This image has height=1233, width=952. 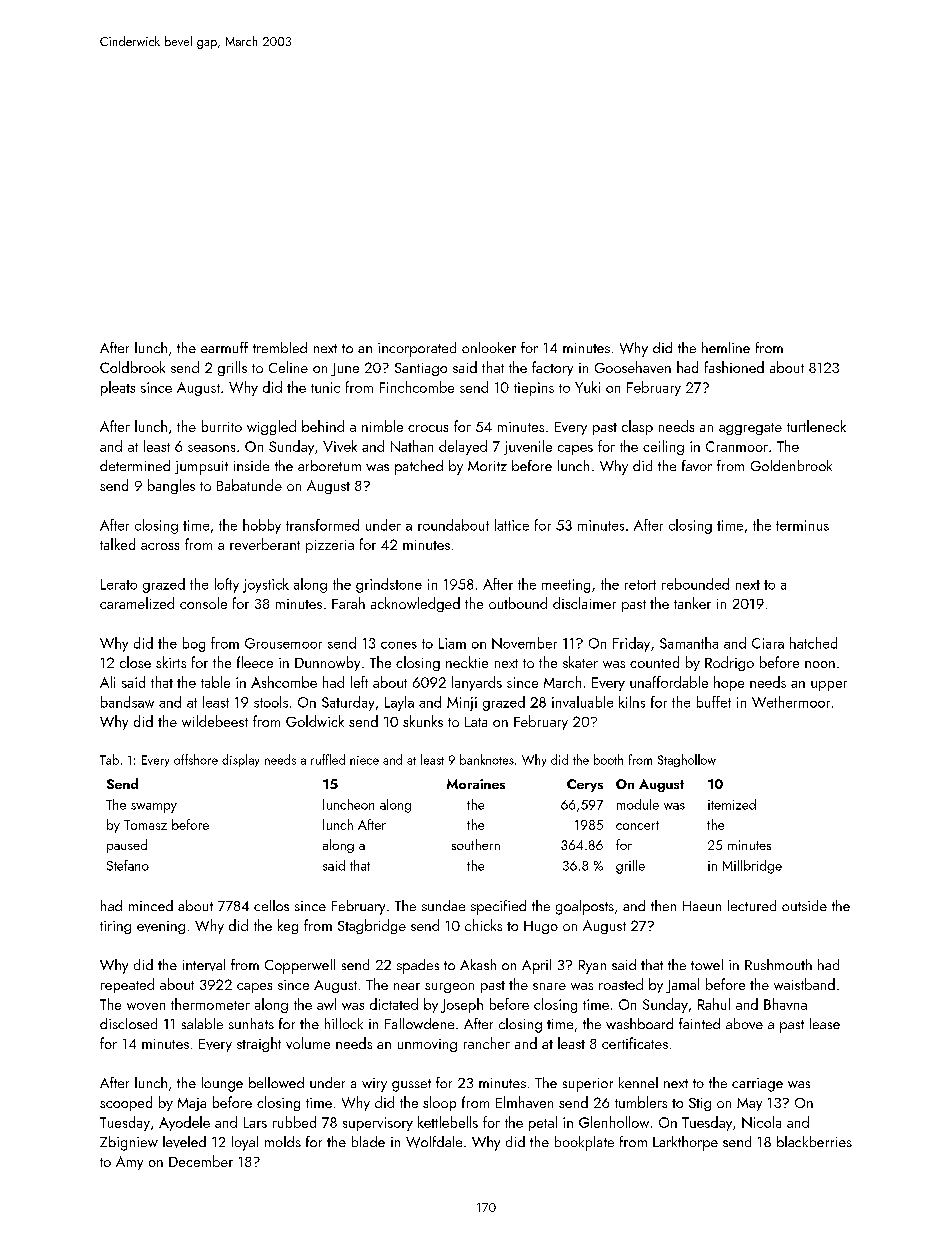 I want to click on December, so click(x=201, y=1161).
